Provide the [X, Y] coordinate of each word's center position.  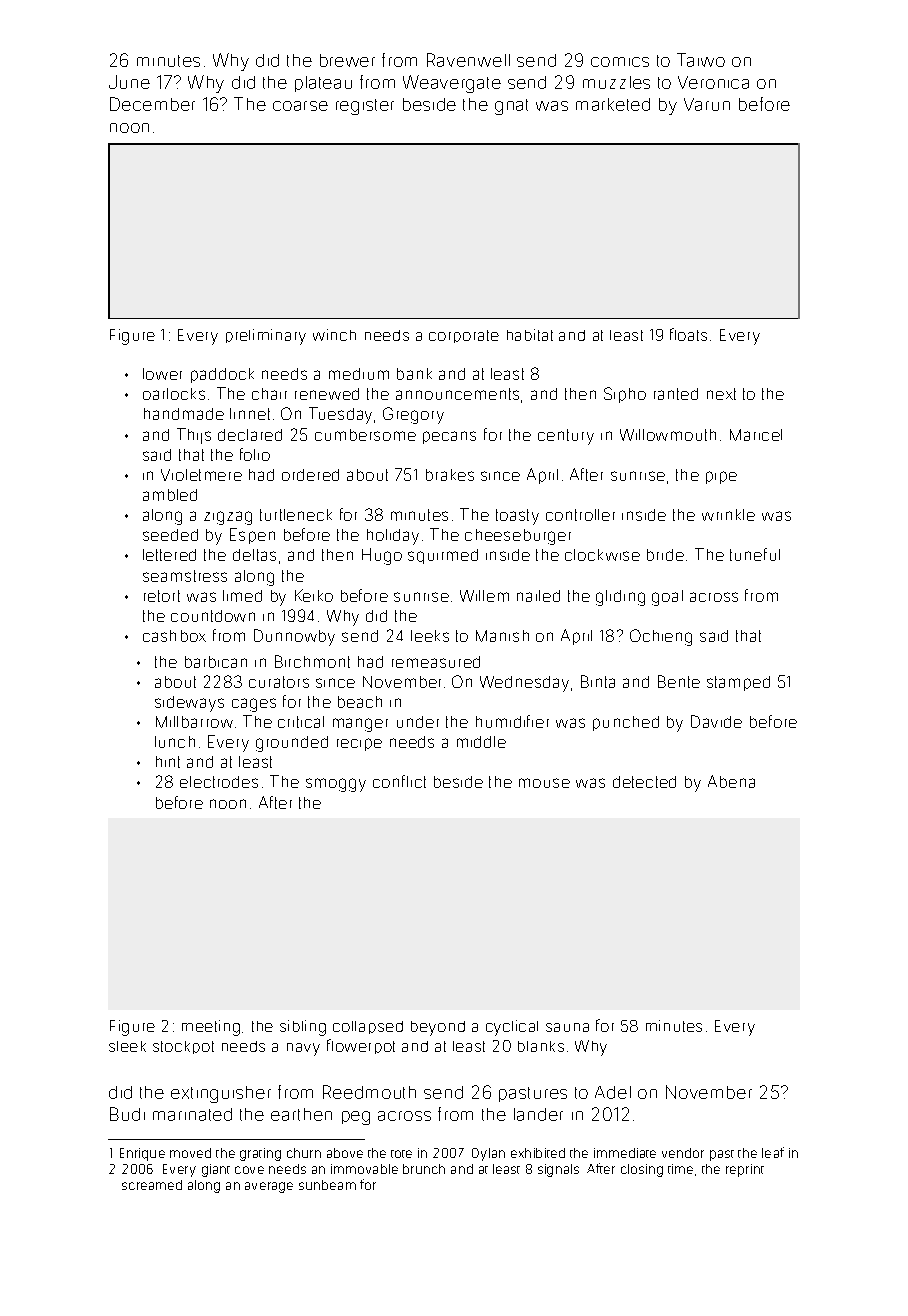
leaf [773, 1152]
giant [216, 1170]
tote [401, 1154]
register [365, 107]
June [129, 82]
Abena [731, 781]
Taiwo [701, 60]
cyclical [512, 1028]
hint [168, 762]
